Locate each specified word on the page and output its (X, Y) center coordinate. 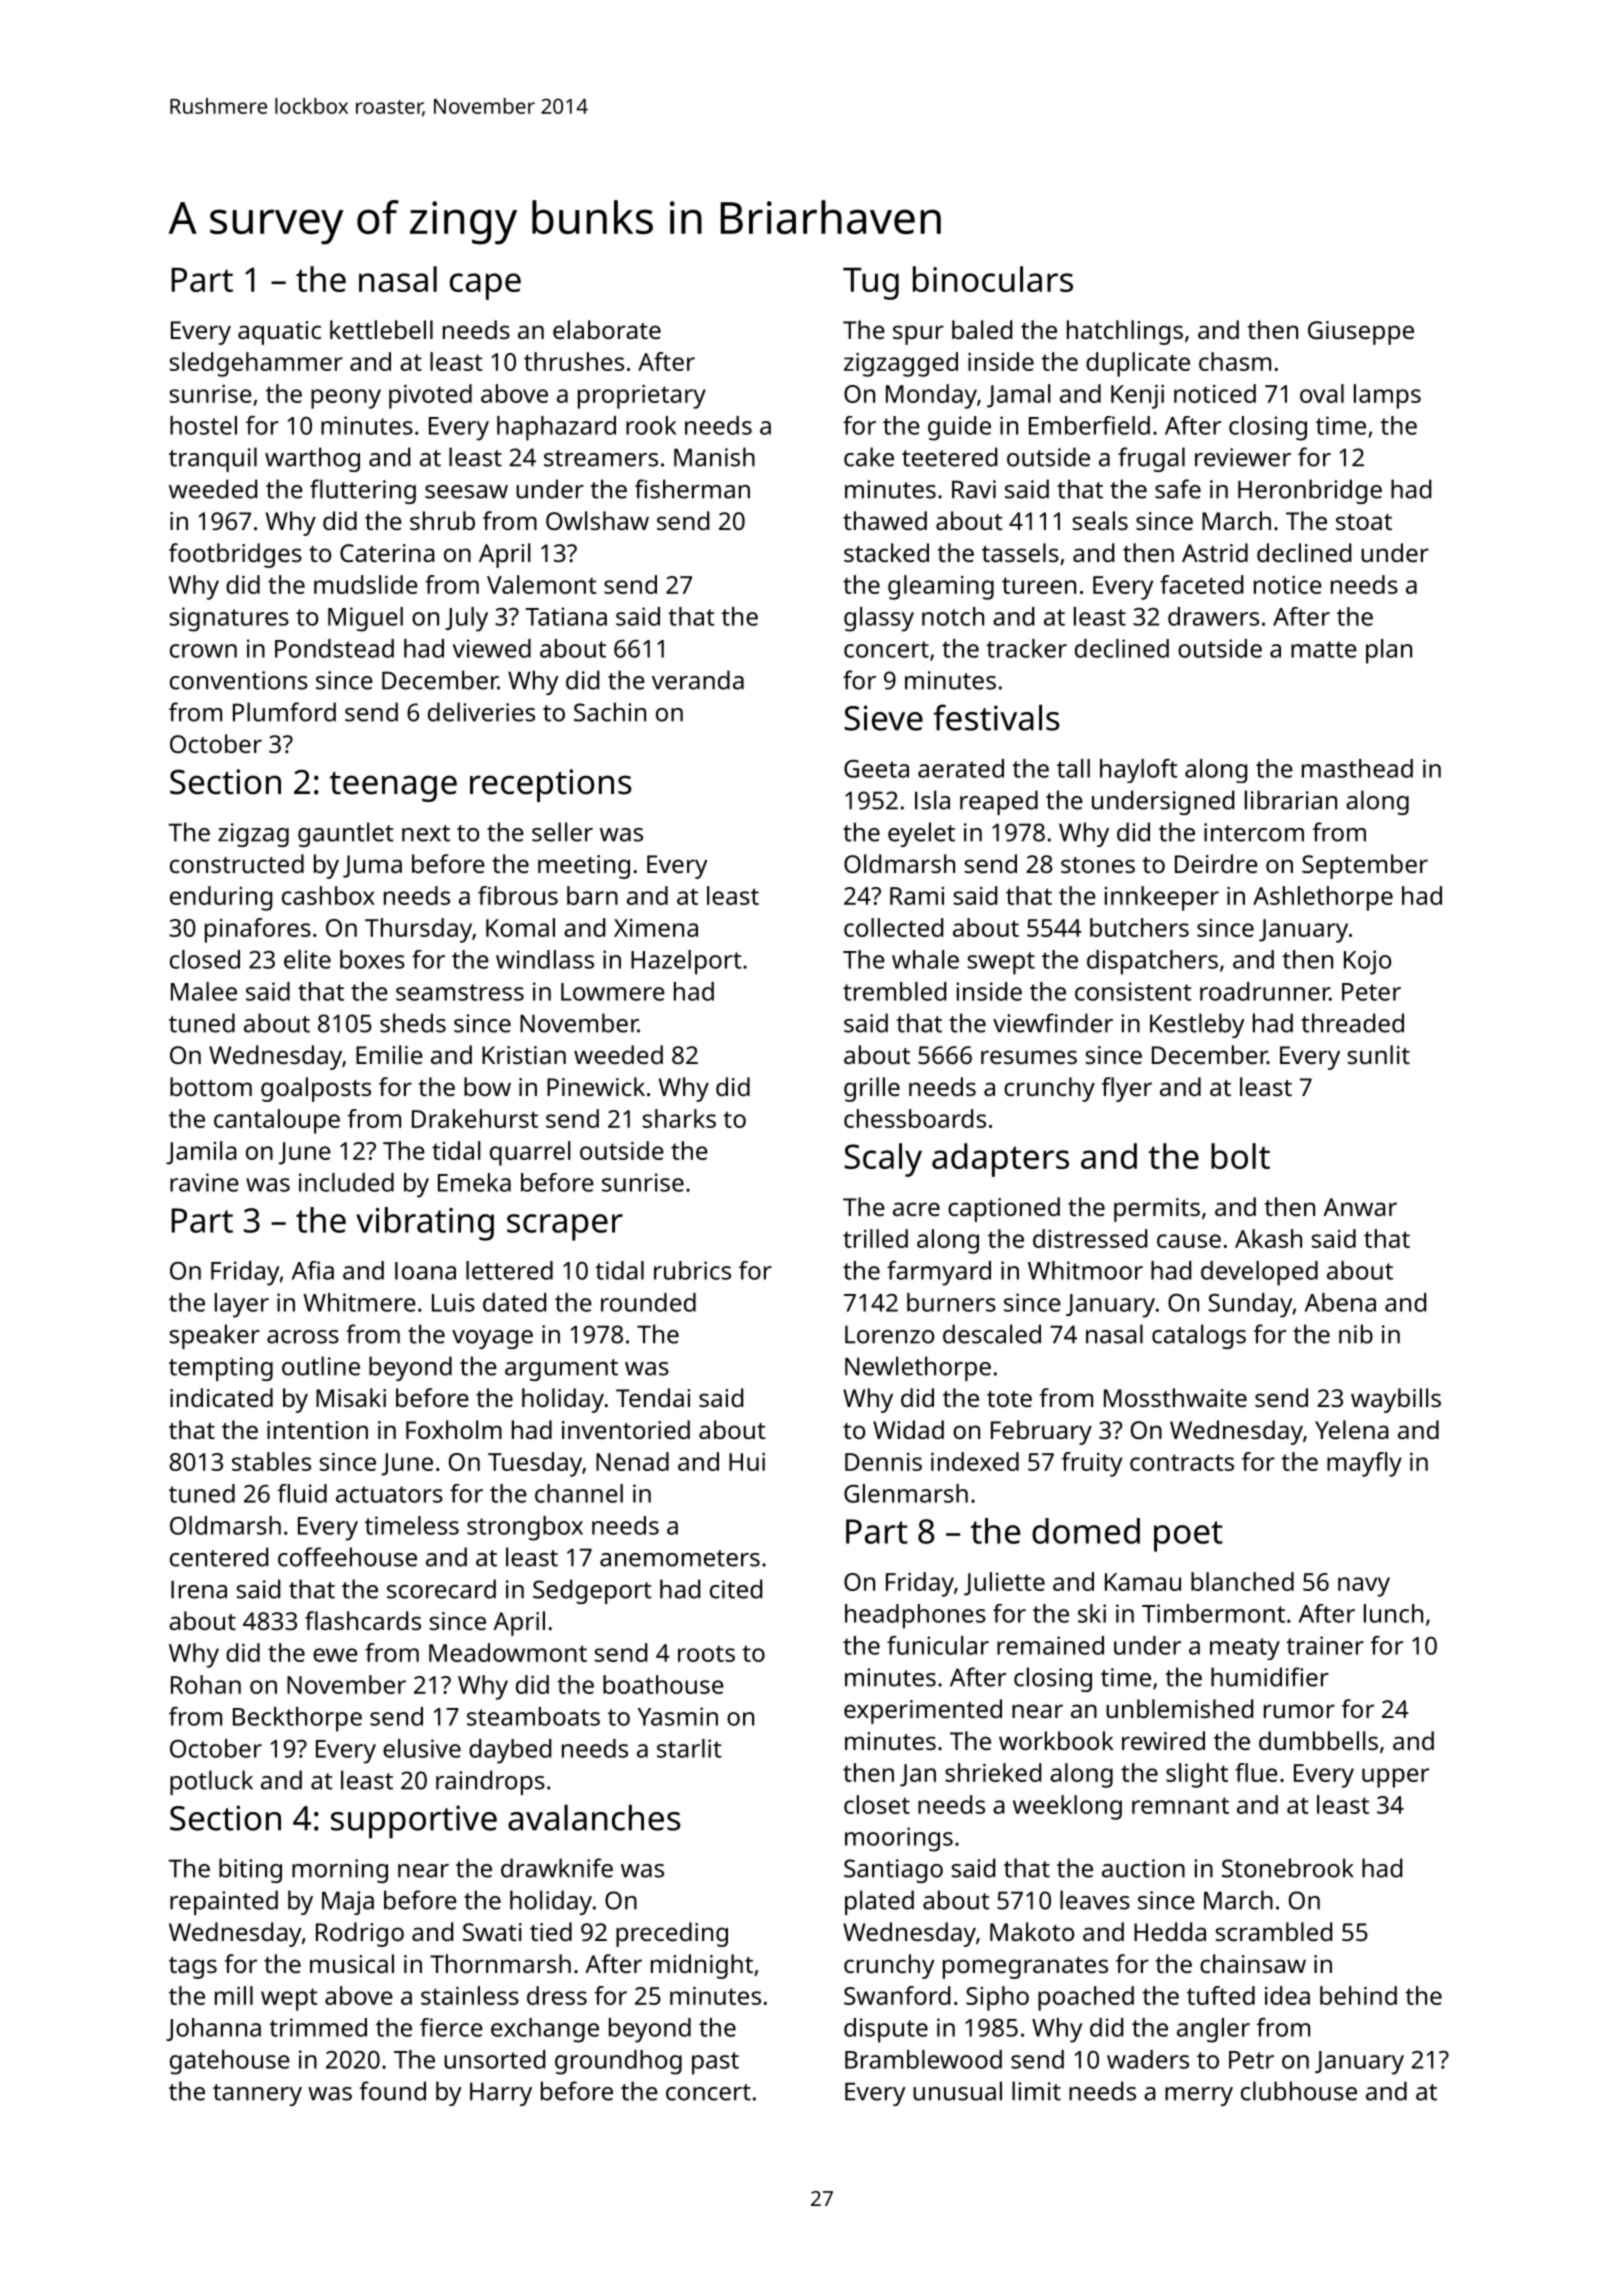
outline (321, 1366)
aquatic (279, 333)
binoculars (993, 279)
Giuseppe (1361, 333)
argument (561, 1370)
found (392, 2091)
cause (1189, 1241)
